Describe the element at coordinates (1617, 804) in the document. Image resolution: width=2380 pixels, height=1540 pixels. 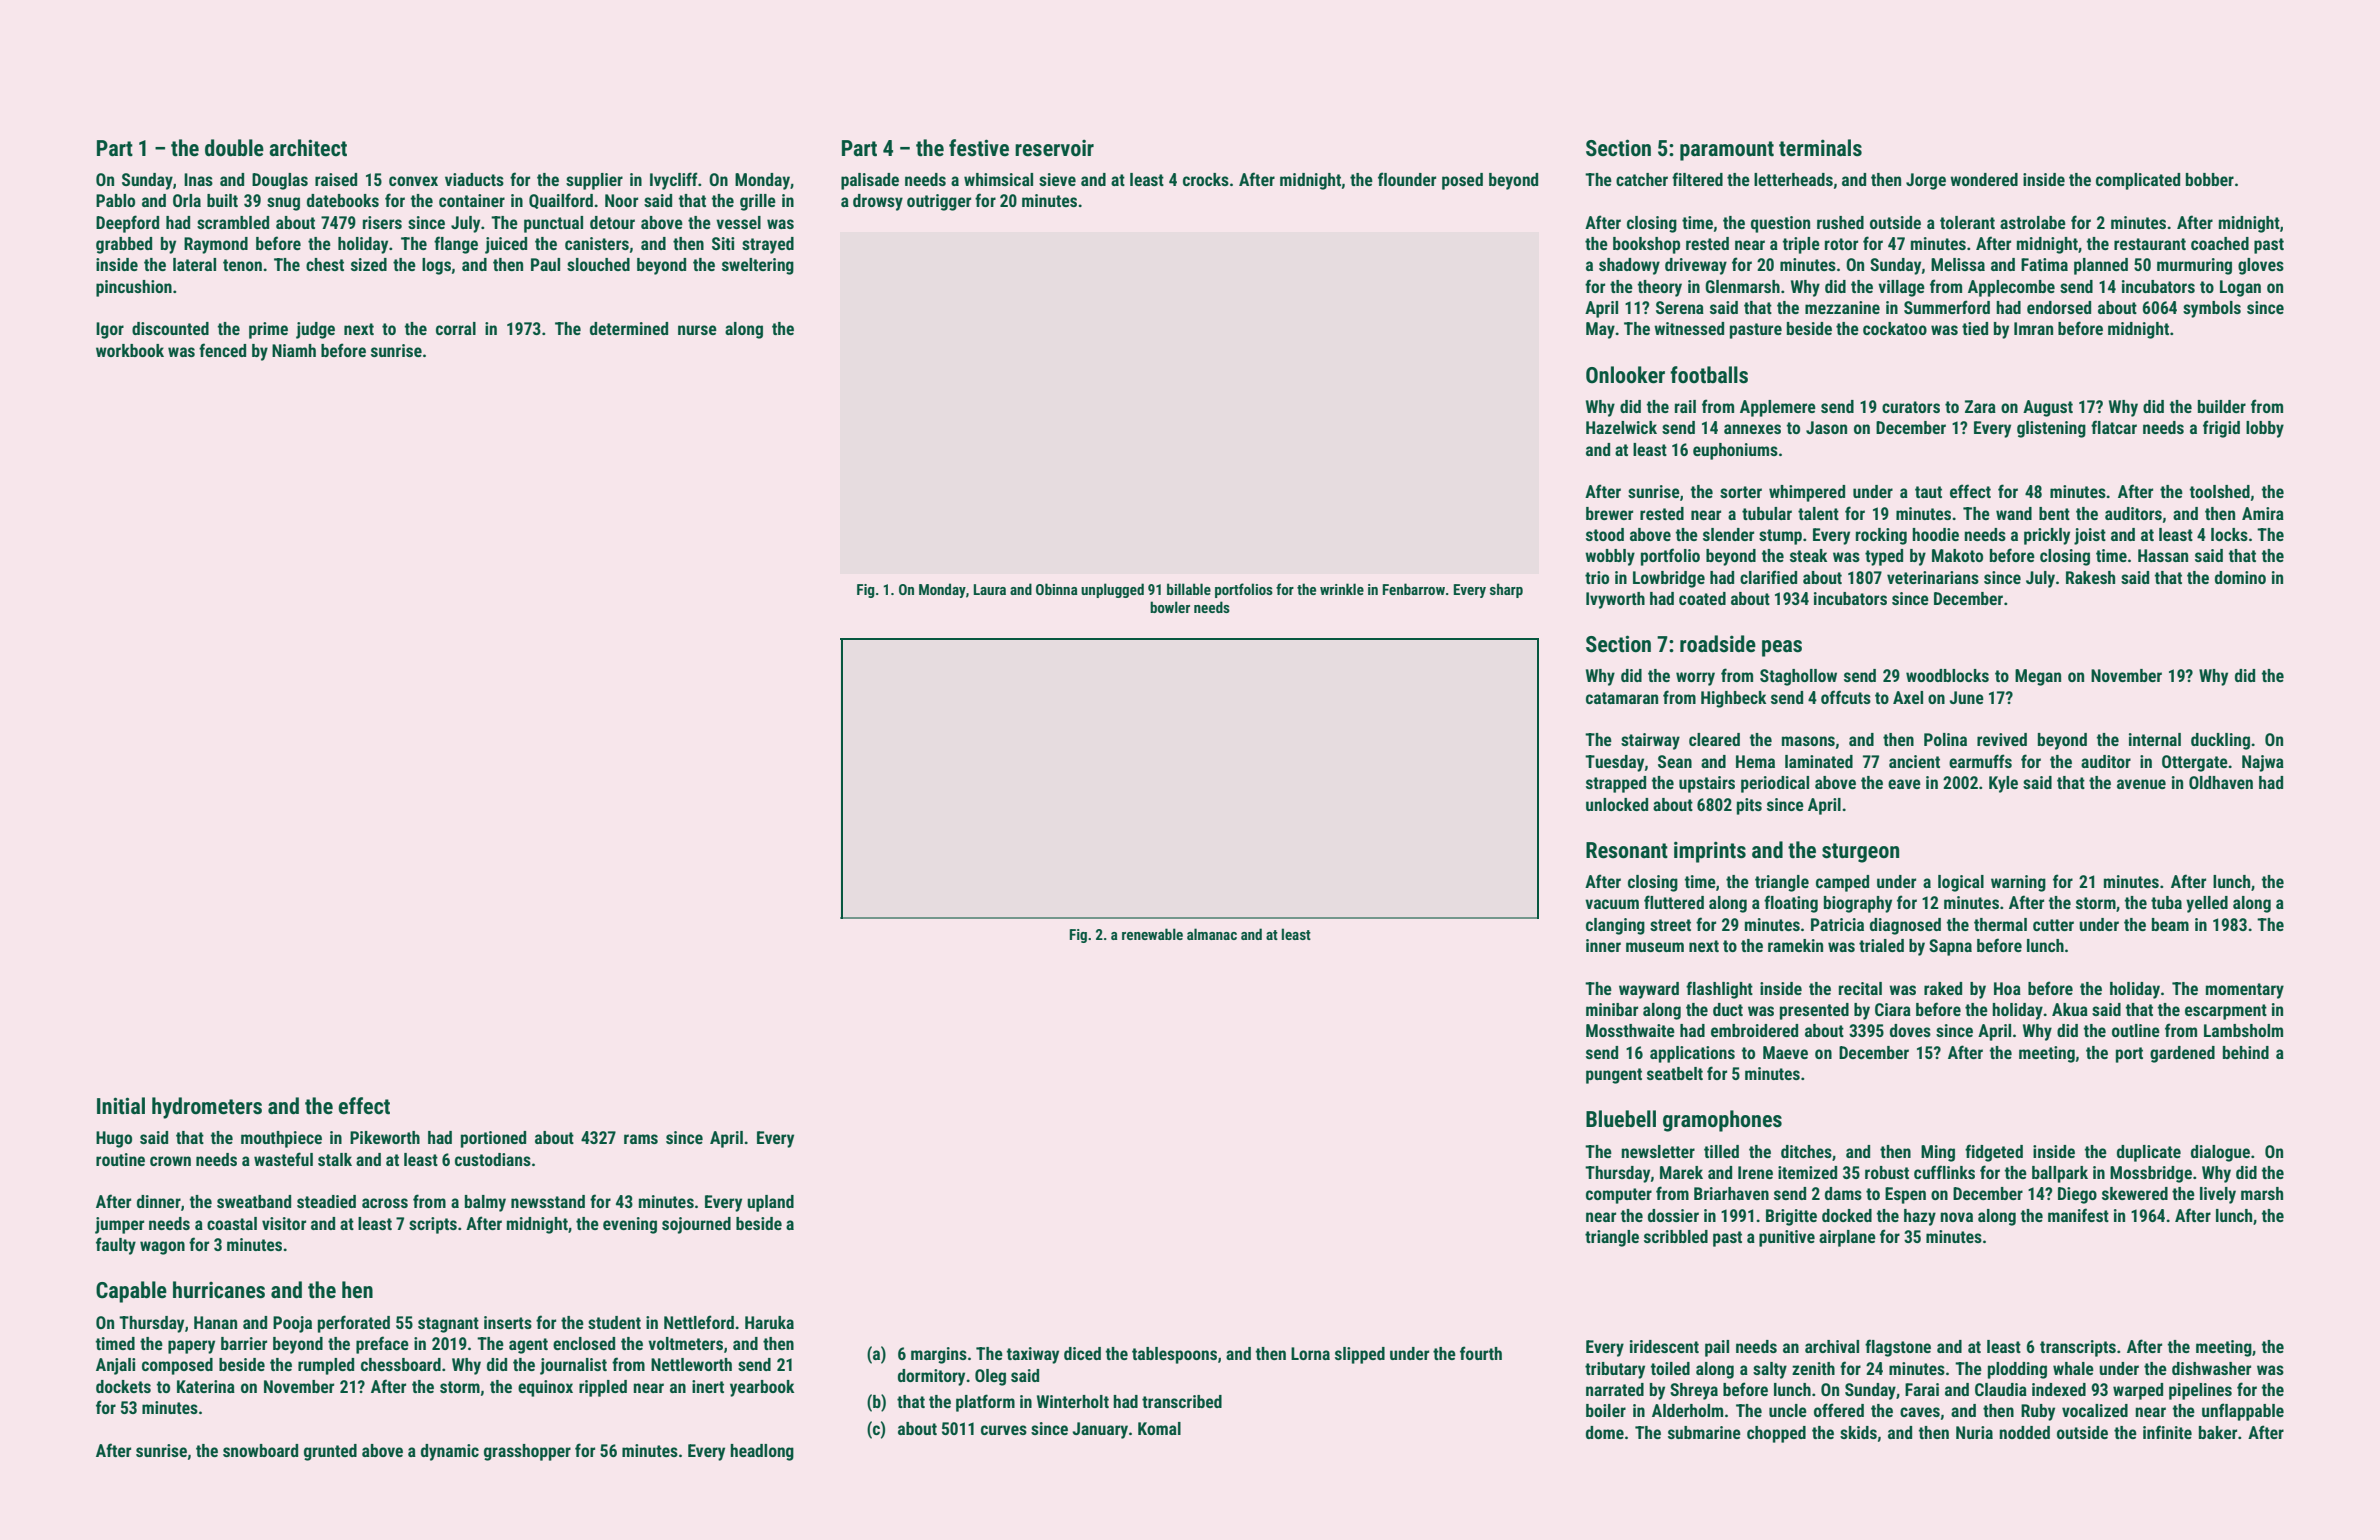
I see `unlocked` at that location.
